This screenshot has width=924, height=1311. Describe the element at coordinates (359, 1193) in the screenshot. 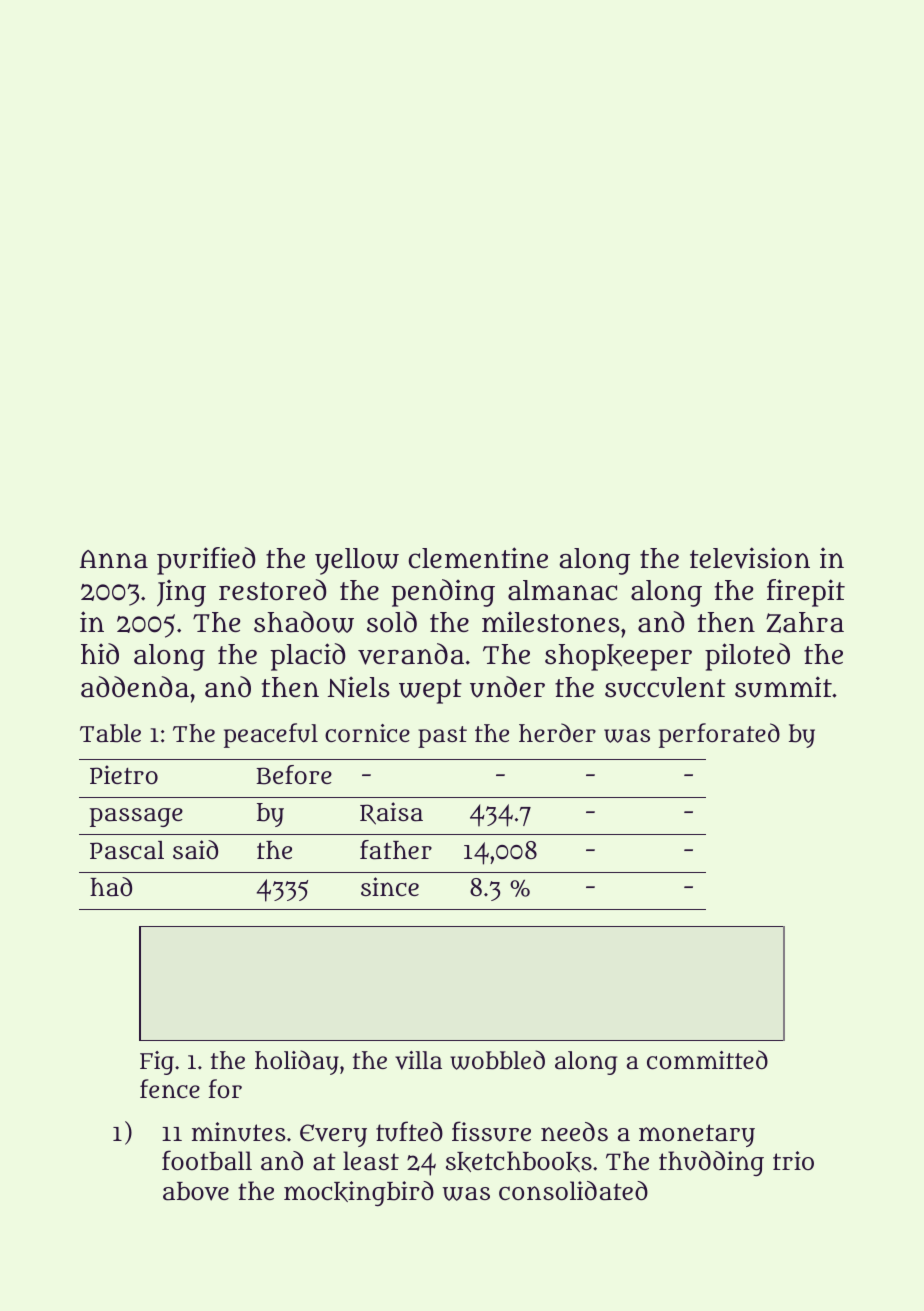

I see `mockingbird` at that location.
